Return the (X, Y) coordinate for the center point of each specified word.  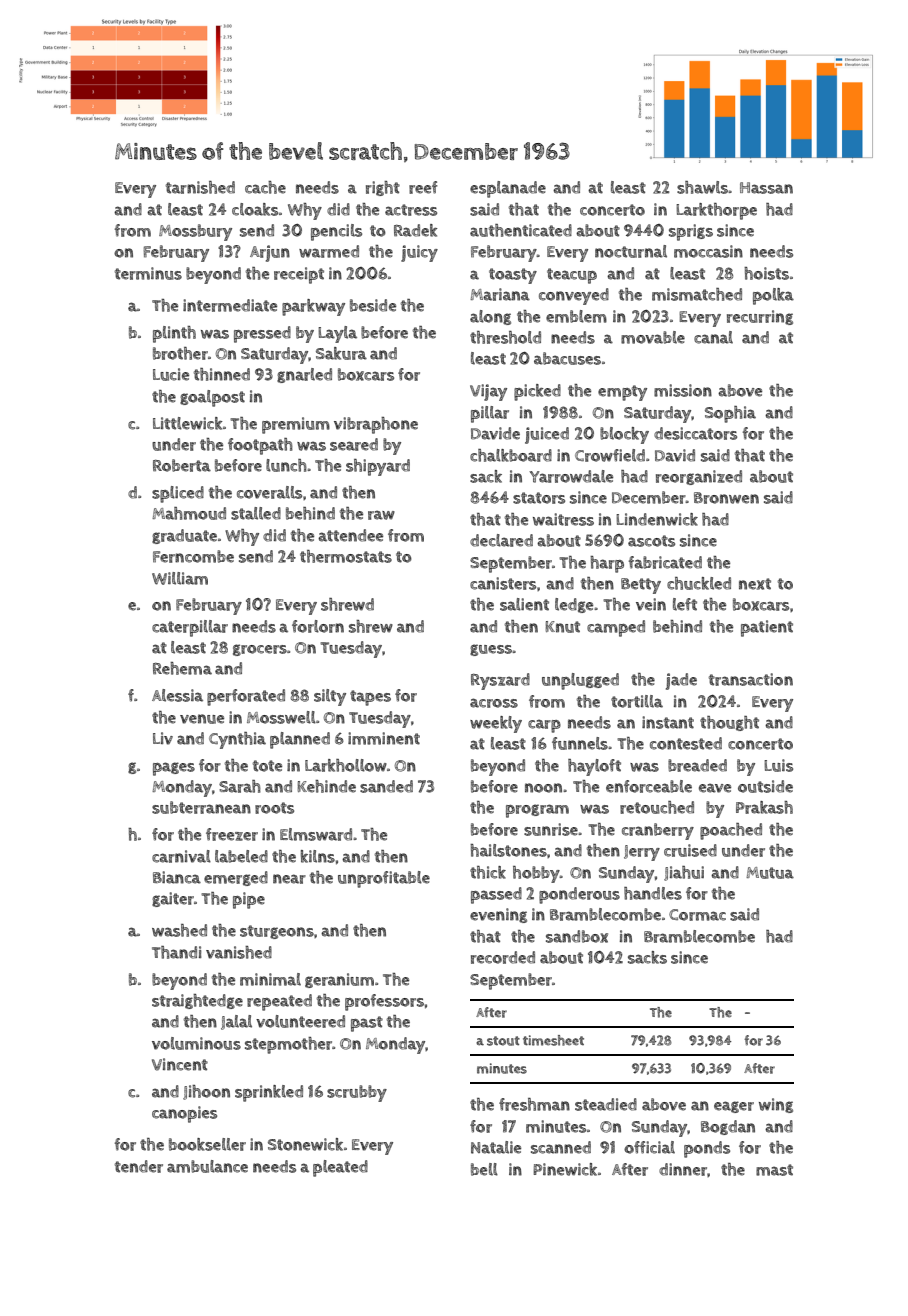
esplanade (508, 189)
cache (265, 187)
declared (501, 540)
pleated (340, 1168)
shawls (702, 187)
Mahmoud (189, 513)
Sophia (730, 414)
